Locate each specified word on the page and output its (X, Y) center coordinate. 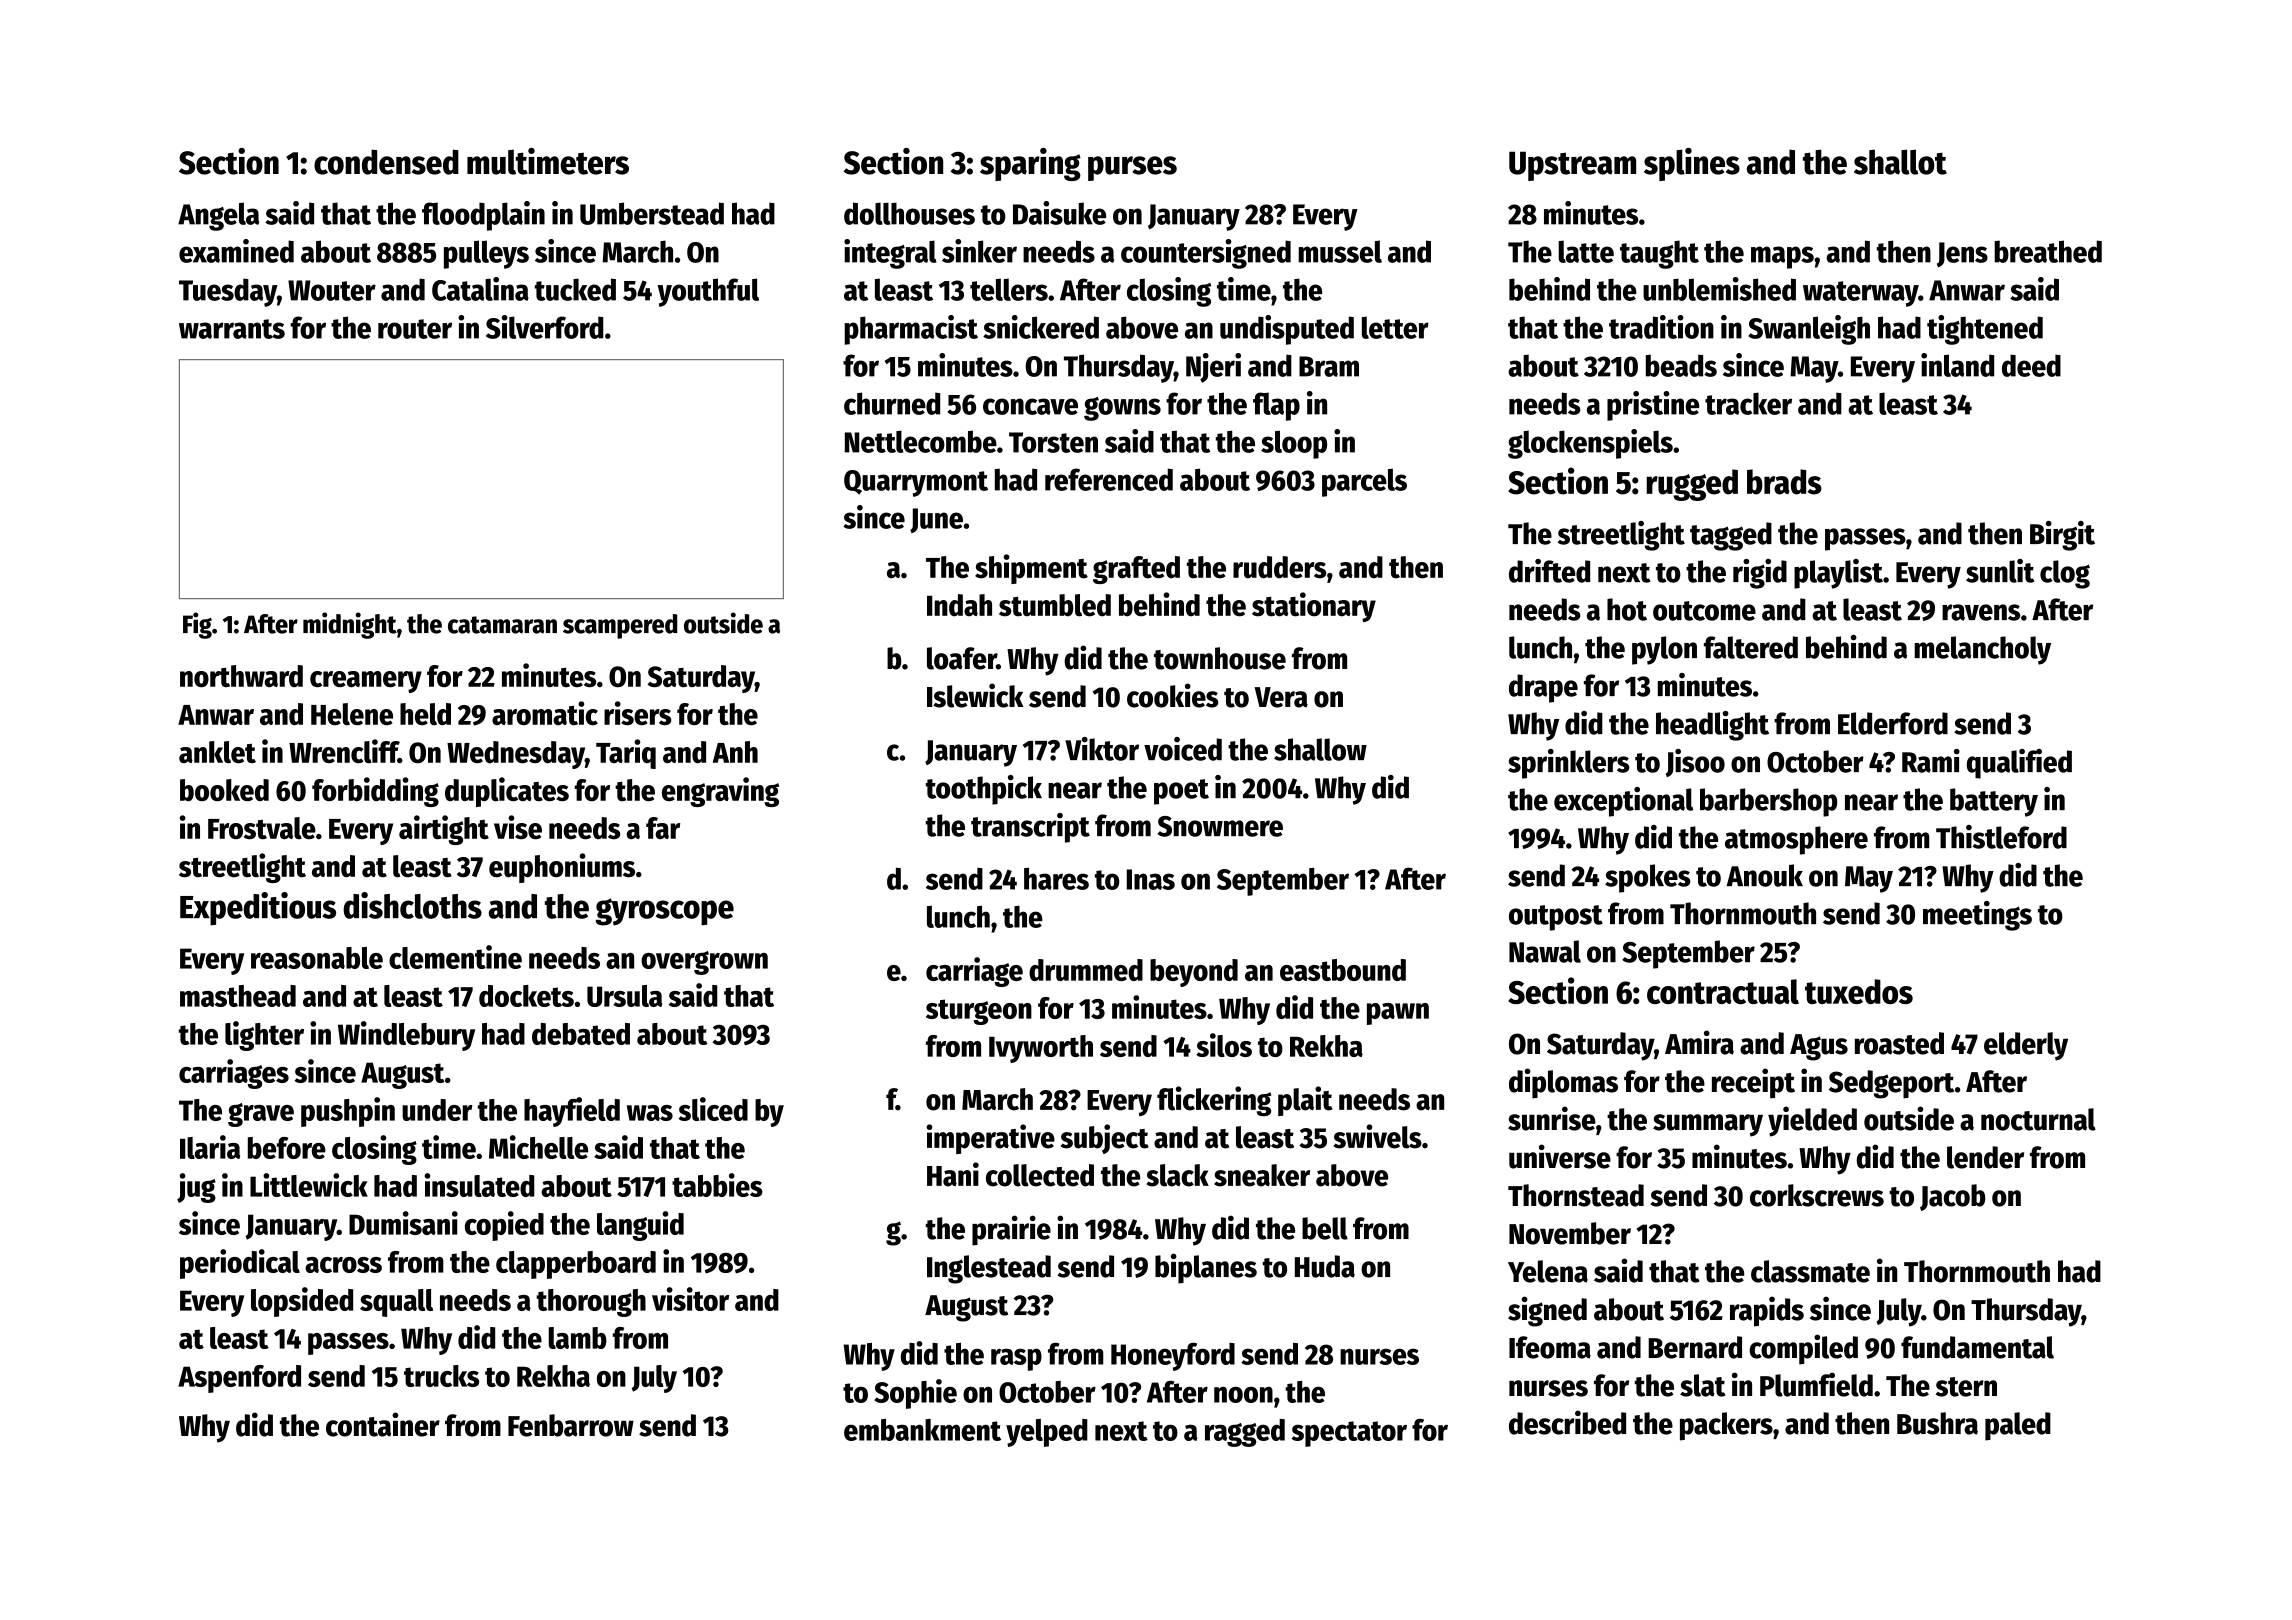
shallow (1320, 749)
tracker (1748, 403)
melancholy (1982, 650)
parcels (1364, 482)
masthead (238, 996)
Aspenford (239, 1379)
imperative (990, 1139)
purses (1132, 168)
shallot (1900, 162)
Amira (1699, 1042)
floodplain (483, 216)
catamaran (502, 625)
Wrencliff (343, 751)
